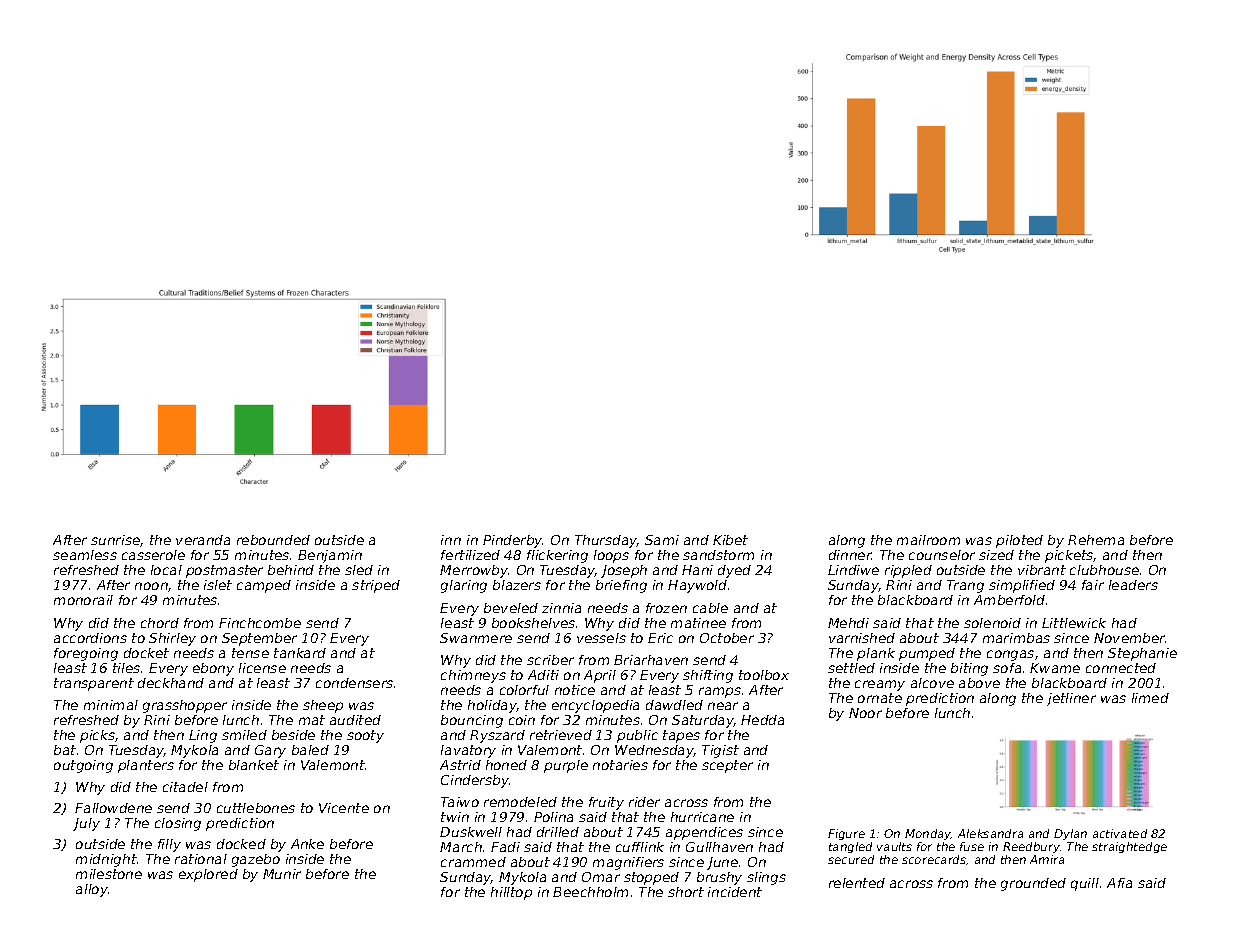 This document has width=1233, height=952. What do you see at coordinates (1150, 698) in the document?
I see `limed` at bounding box center [1150, 698].
